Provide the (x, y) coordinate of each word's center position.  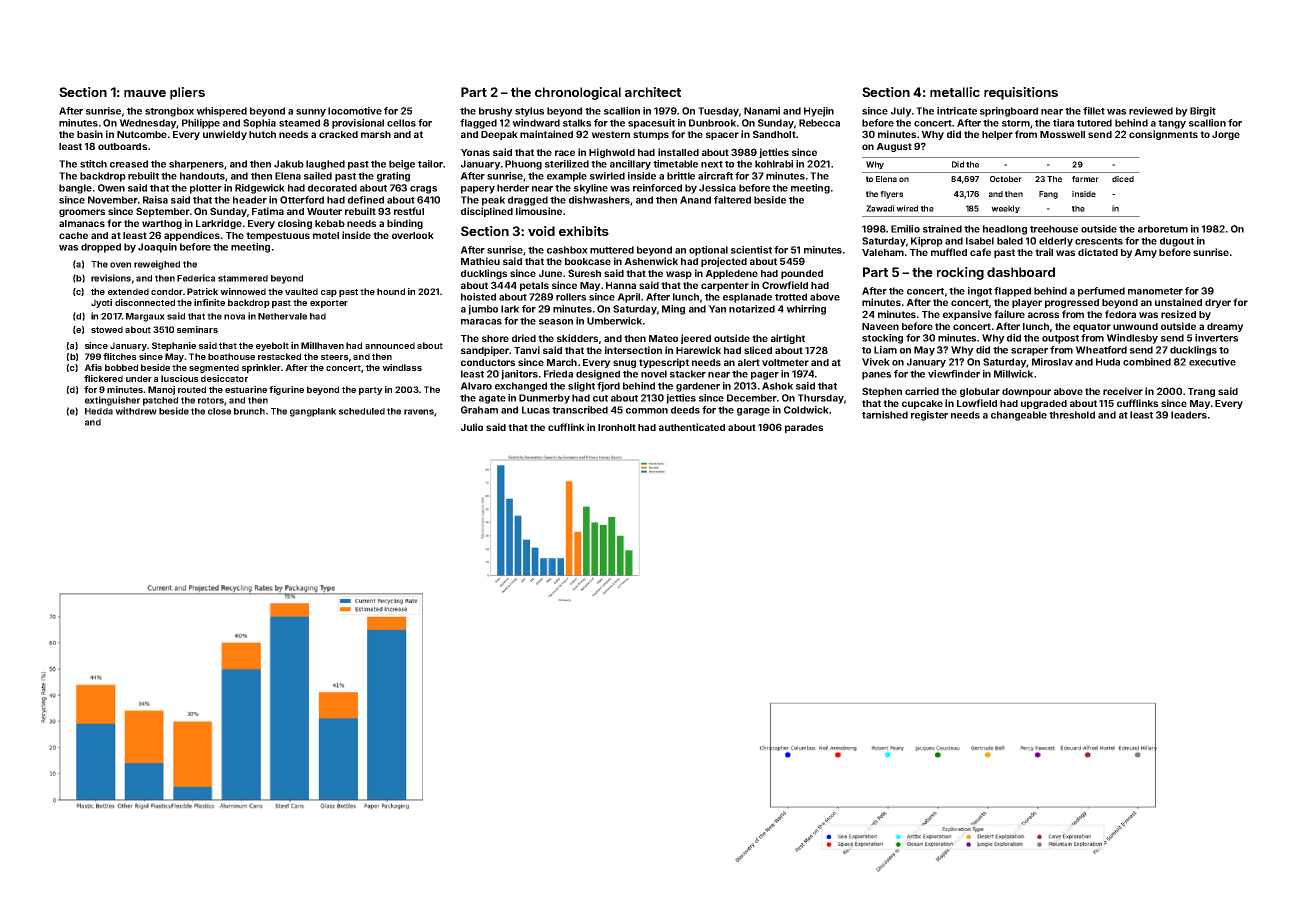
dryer (1218, 303)
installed (678, 152)
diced (1123, 179)
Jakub (289, 164)
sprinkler (261, 368)
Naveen (880, 326)
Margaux (145, 317)
